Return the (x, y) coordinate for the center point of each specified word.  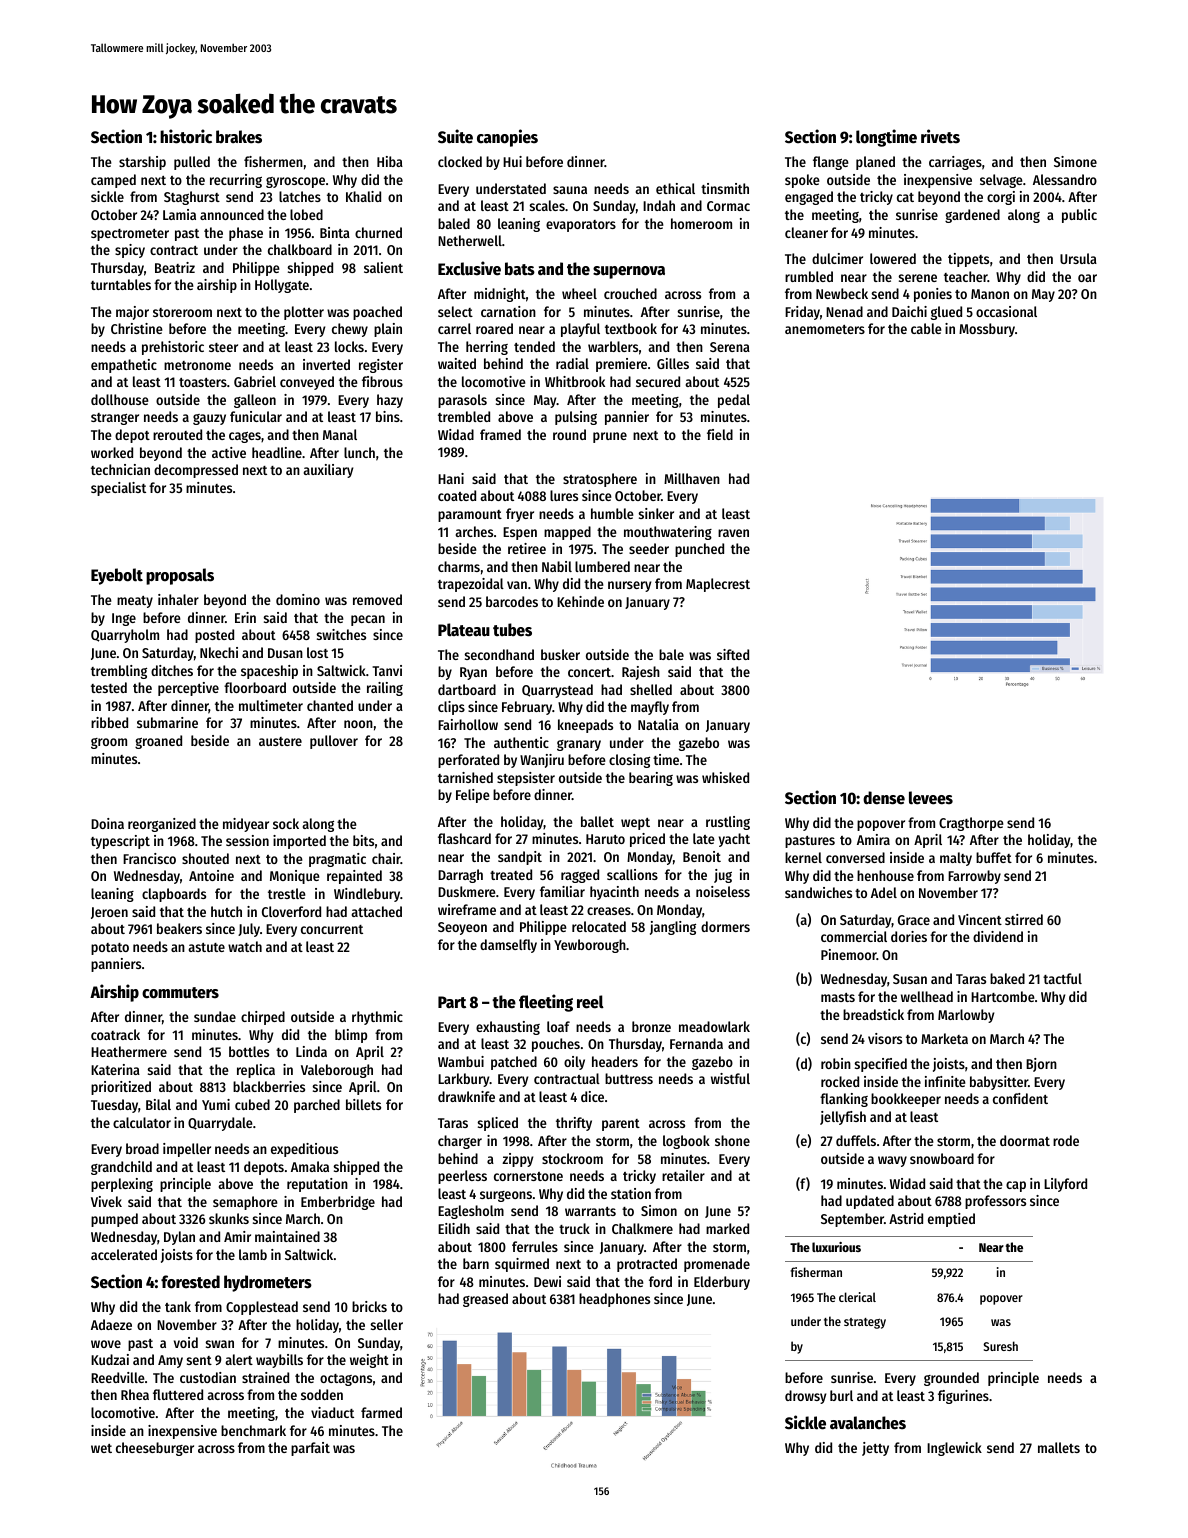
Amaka (310, 1166)
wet (101, 1448)
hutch (226, 911)
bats (520, 269)
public (1079, 216)
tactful (1062, 978)
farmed (381, 1412)
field (720, 434)
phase (246, 234)
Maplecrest (718, 585)
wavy (892, 1161)
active (229, 452)
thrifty (574, 1124)
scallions (632, 874)
